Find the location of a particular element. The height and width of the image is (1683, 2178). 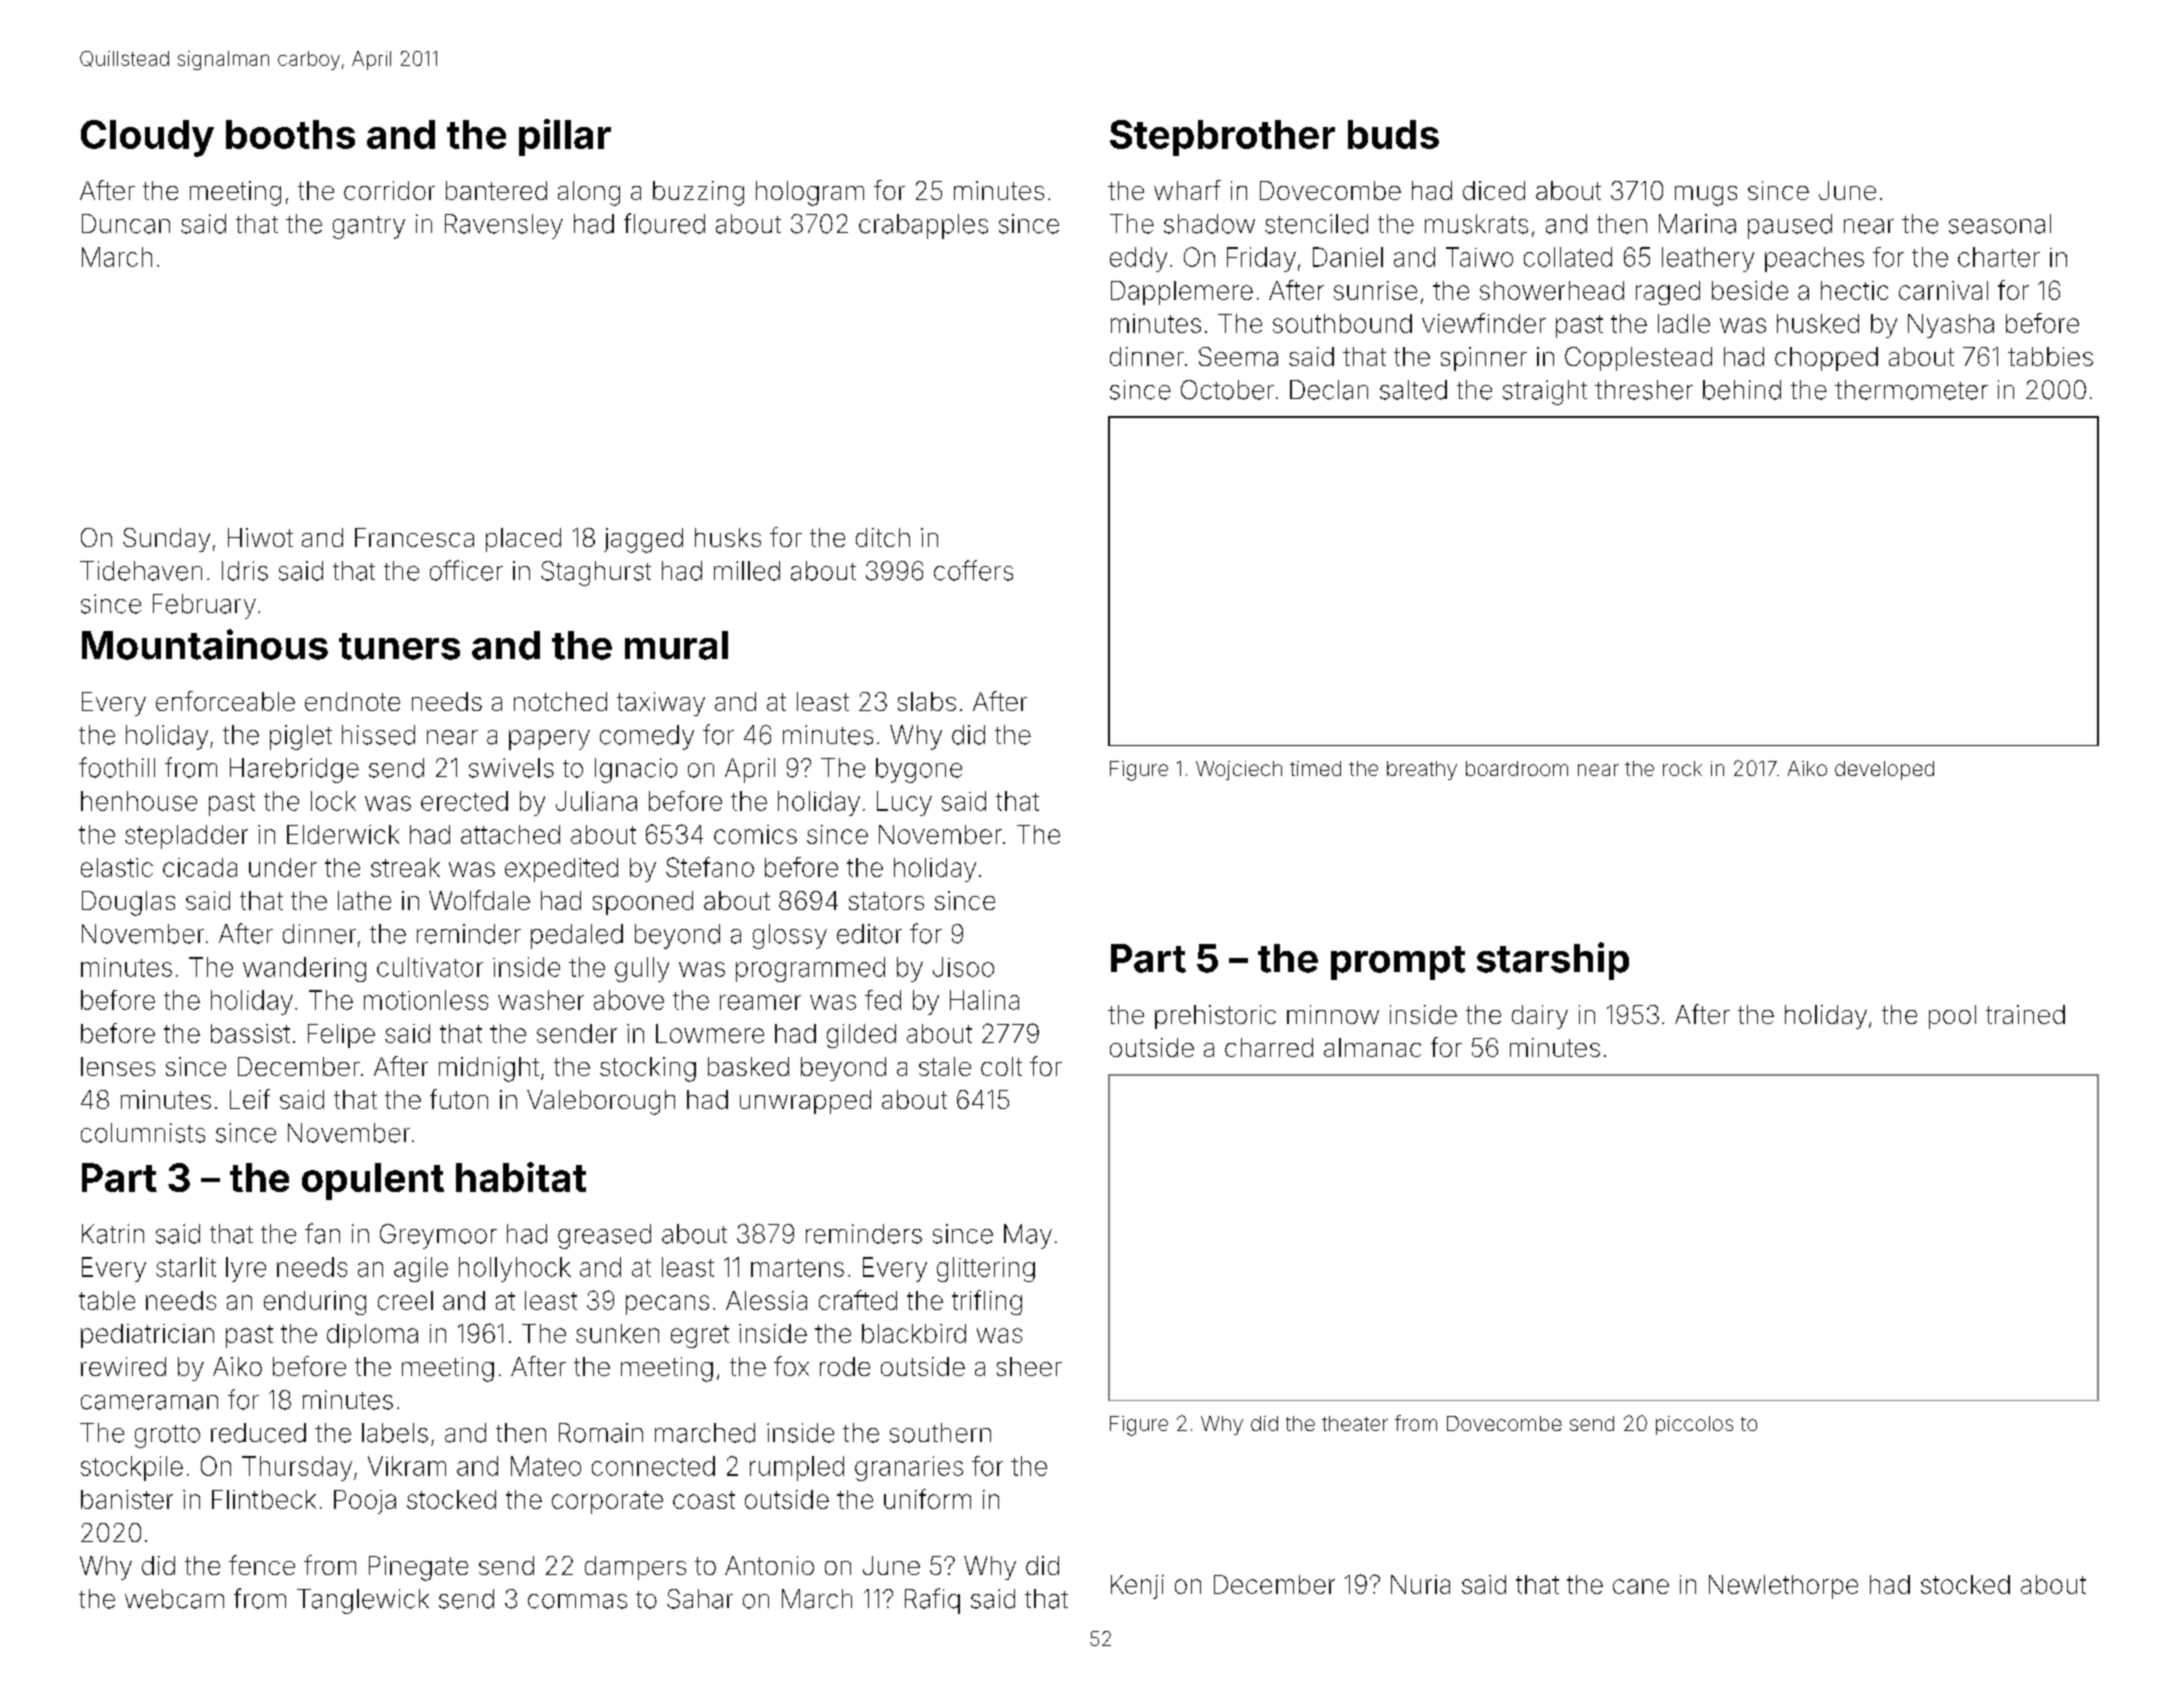

Kenji is located at coordinates (1137, 1587).
